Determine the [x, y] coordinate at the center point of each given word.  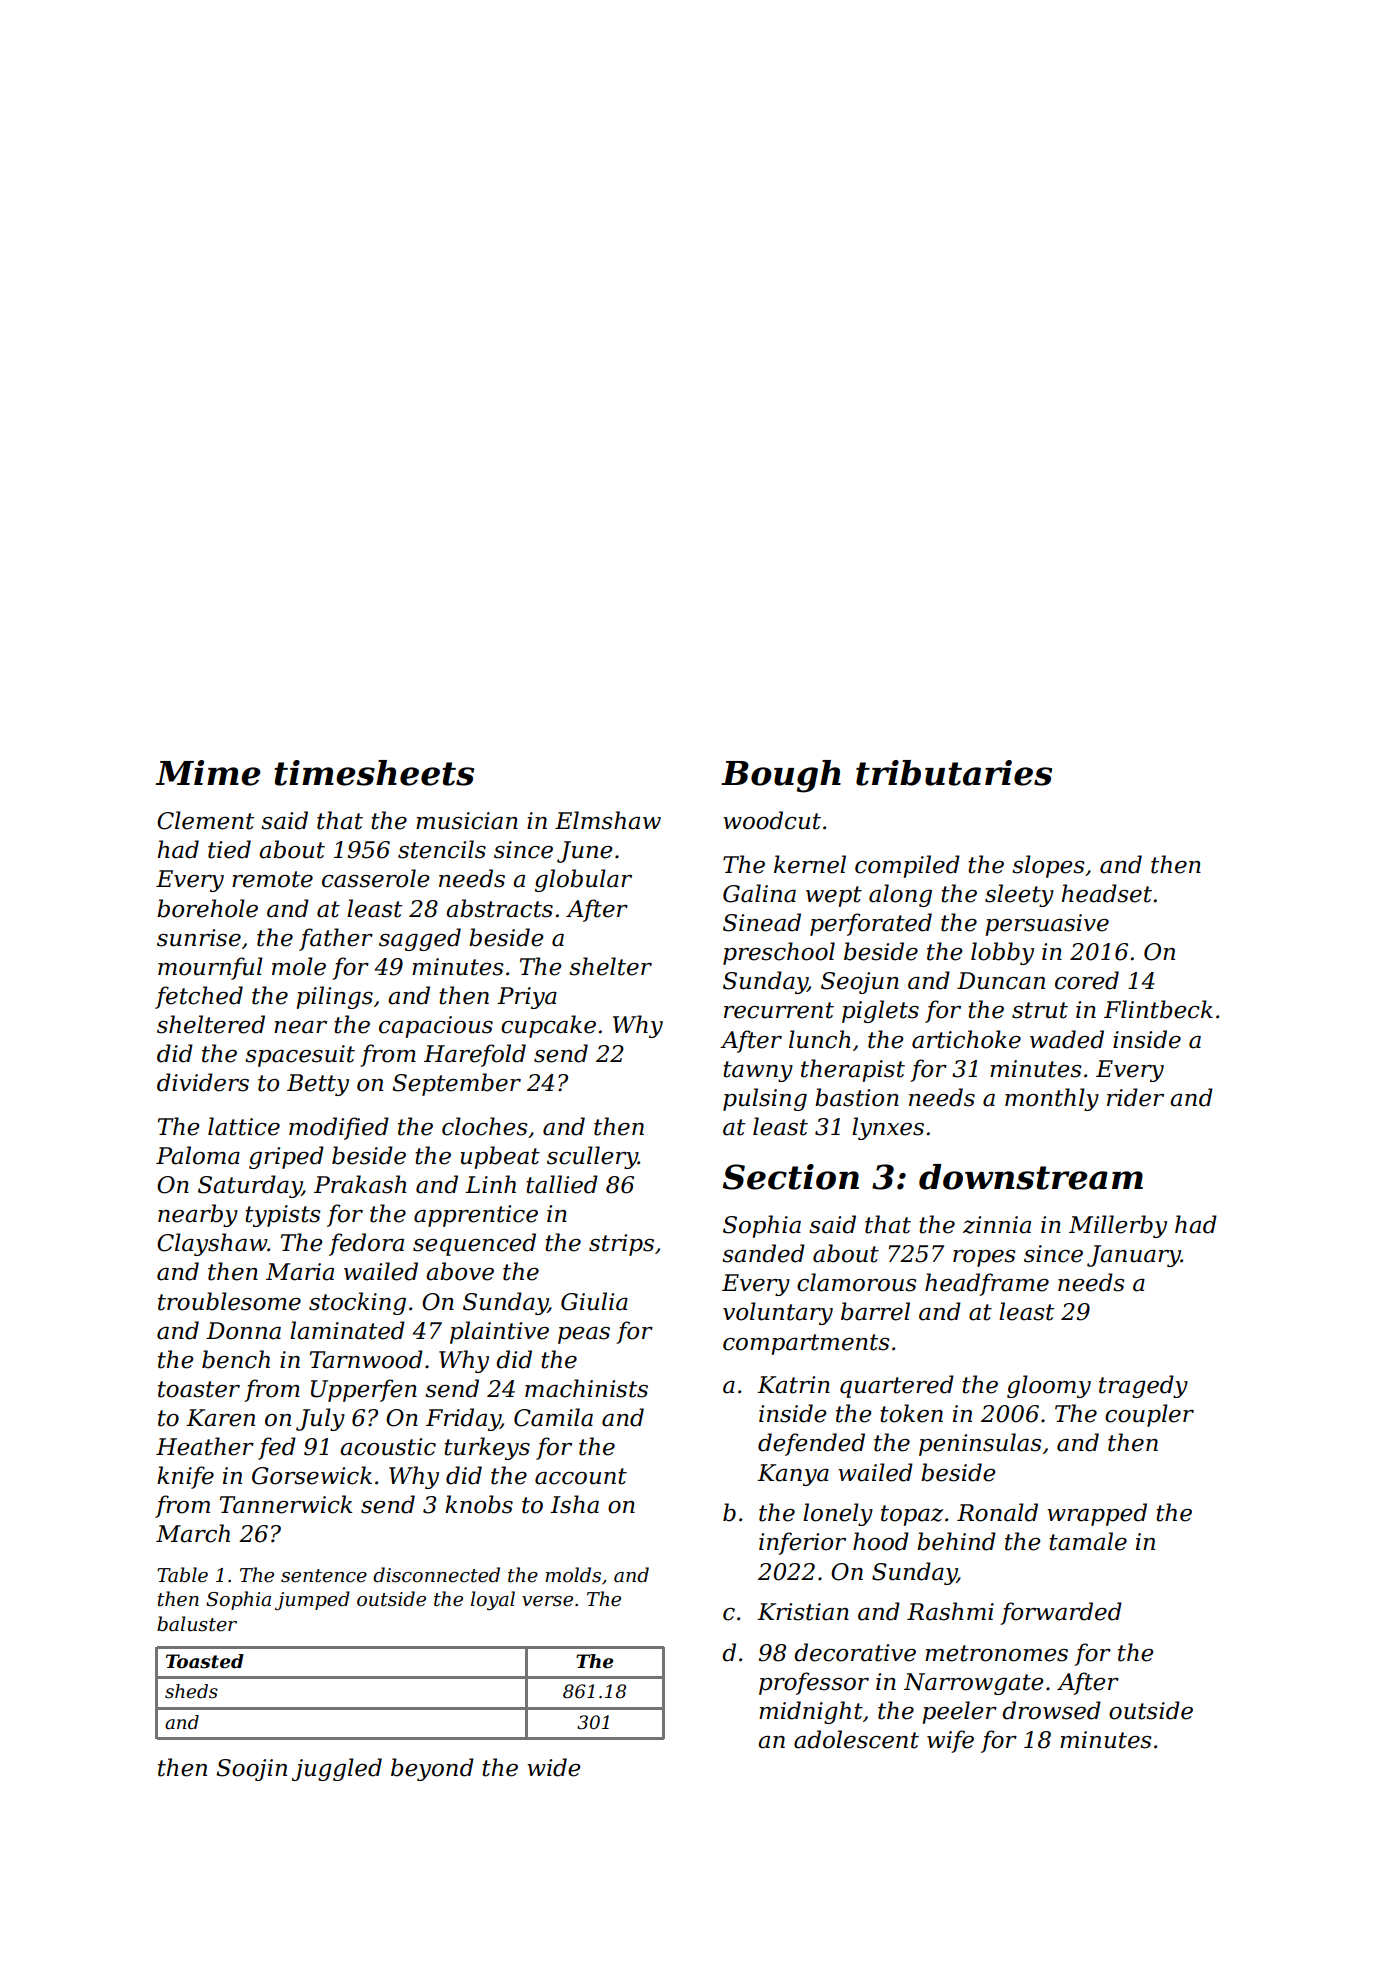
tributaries [954, 773]
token [911, 1413]
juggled [337, 1769]
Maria [300, 1272]
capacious [436, 1027]
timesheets [374, 773]
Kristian [803, 1612]
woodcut [772, 820]
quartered [897, 1386]
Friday [463, 1419]
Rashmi [950, 1611]
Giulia [594, 1301]
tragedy [1143, 1386]
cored [1087, 980]
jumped [312, 1600]
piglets [880, 1011]
